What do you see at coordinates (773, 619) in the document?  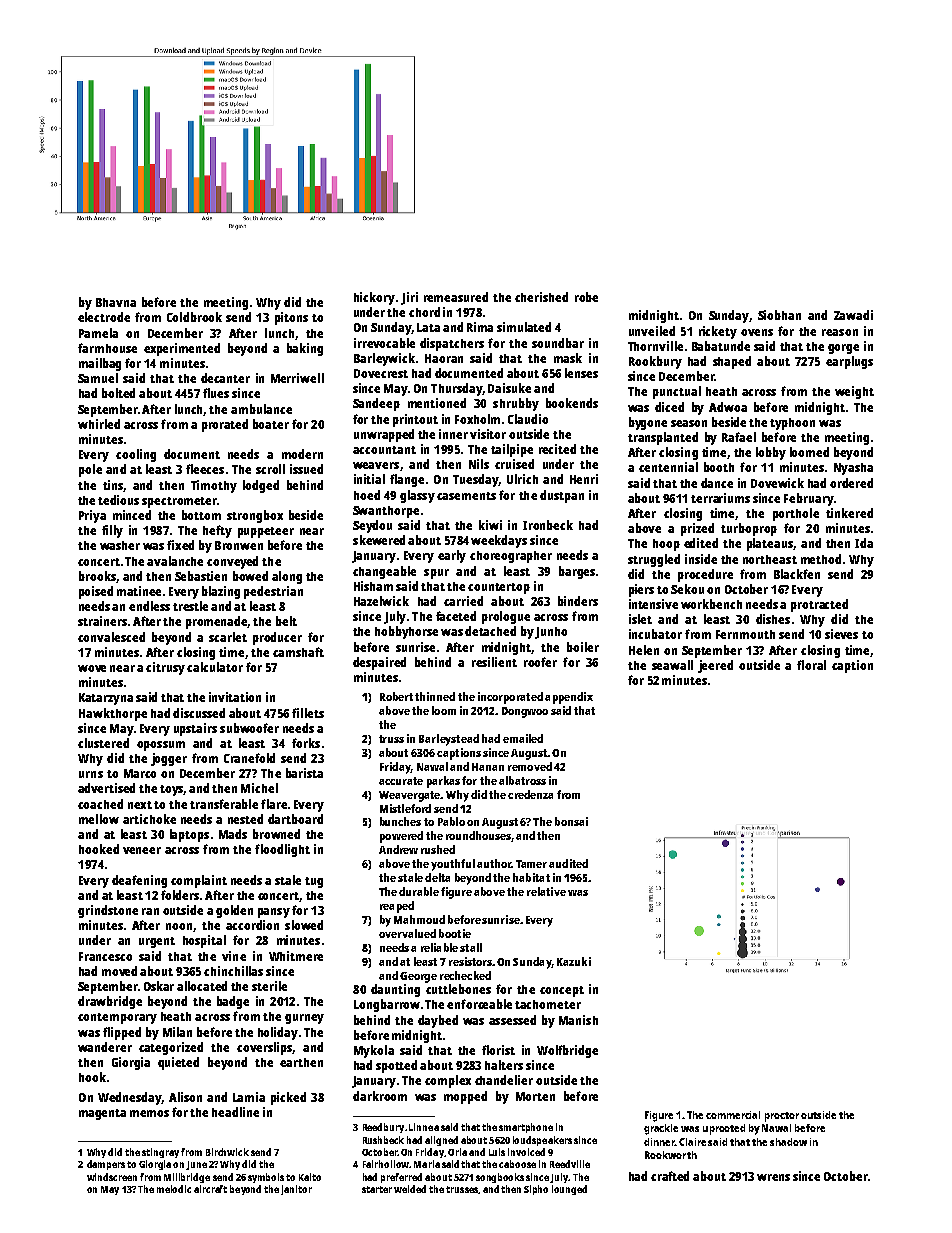 I see `dishes` at bounding box center [773, 619].
